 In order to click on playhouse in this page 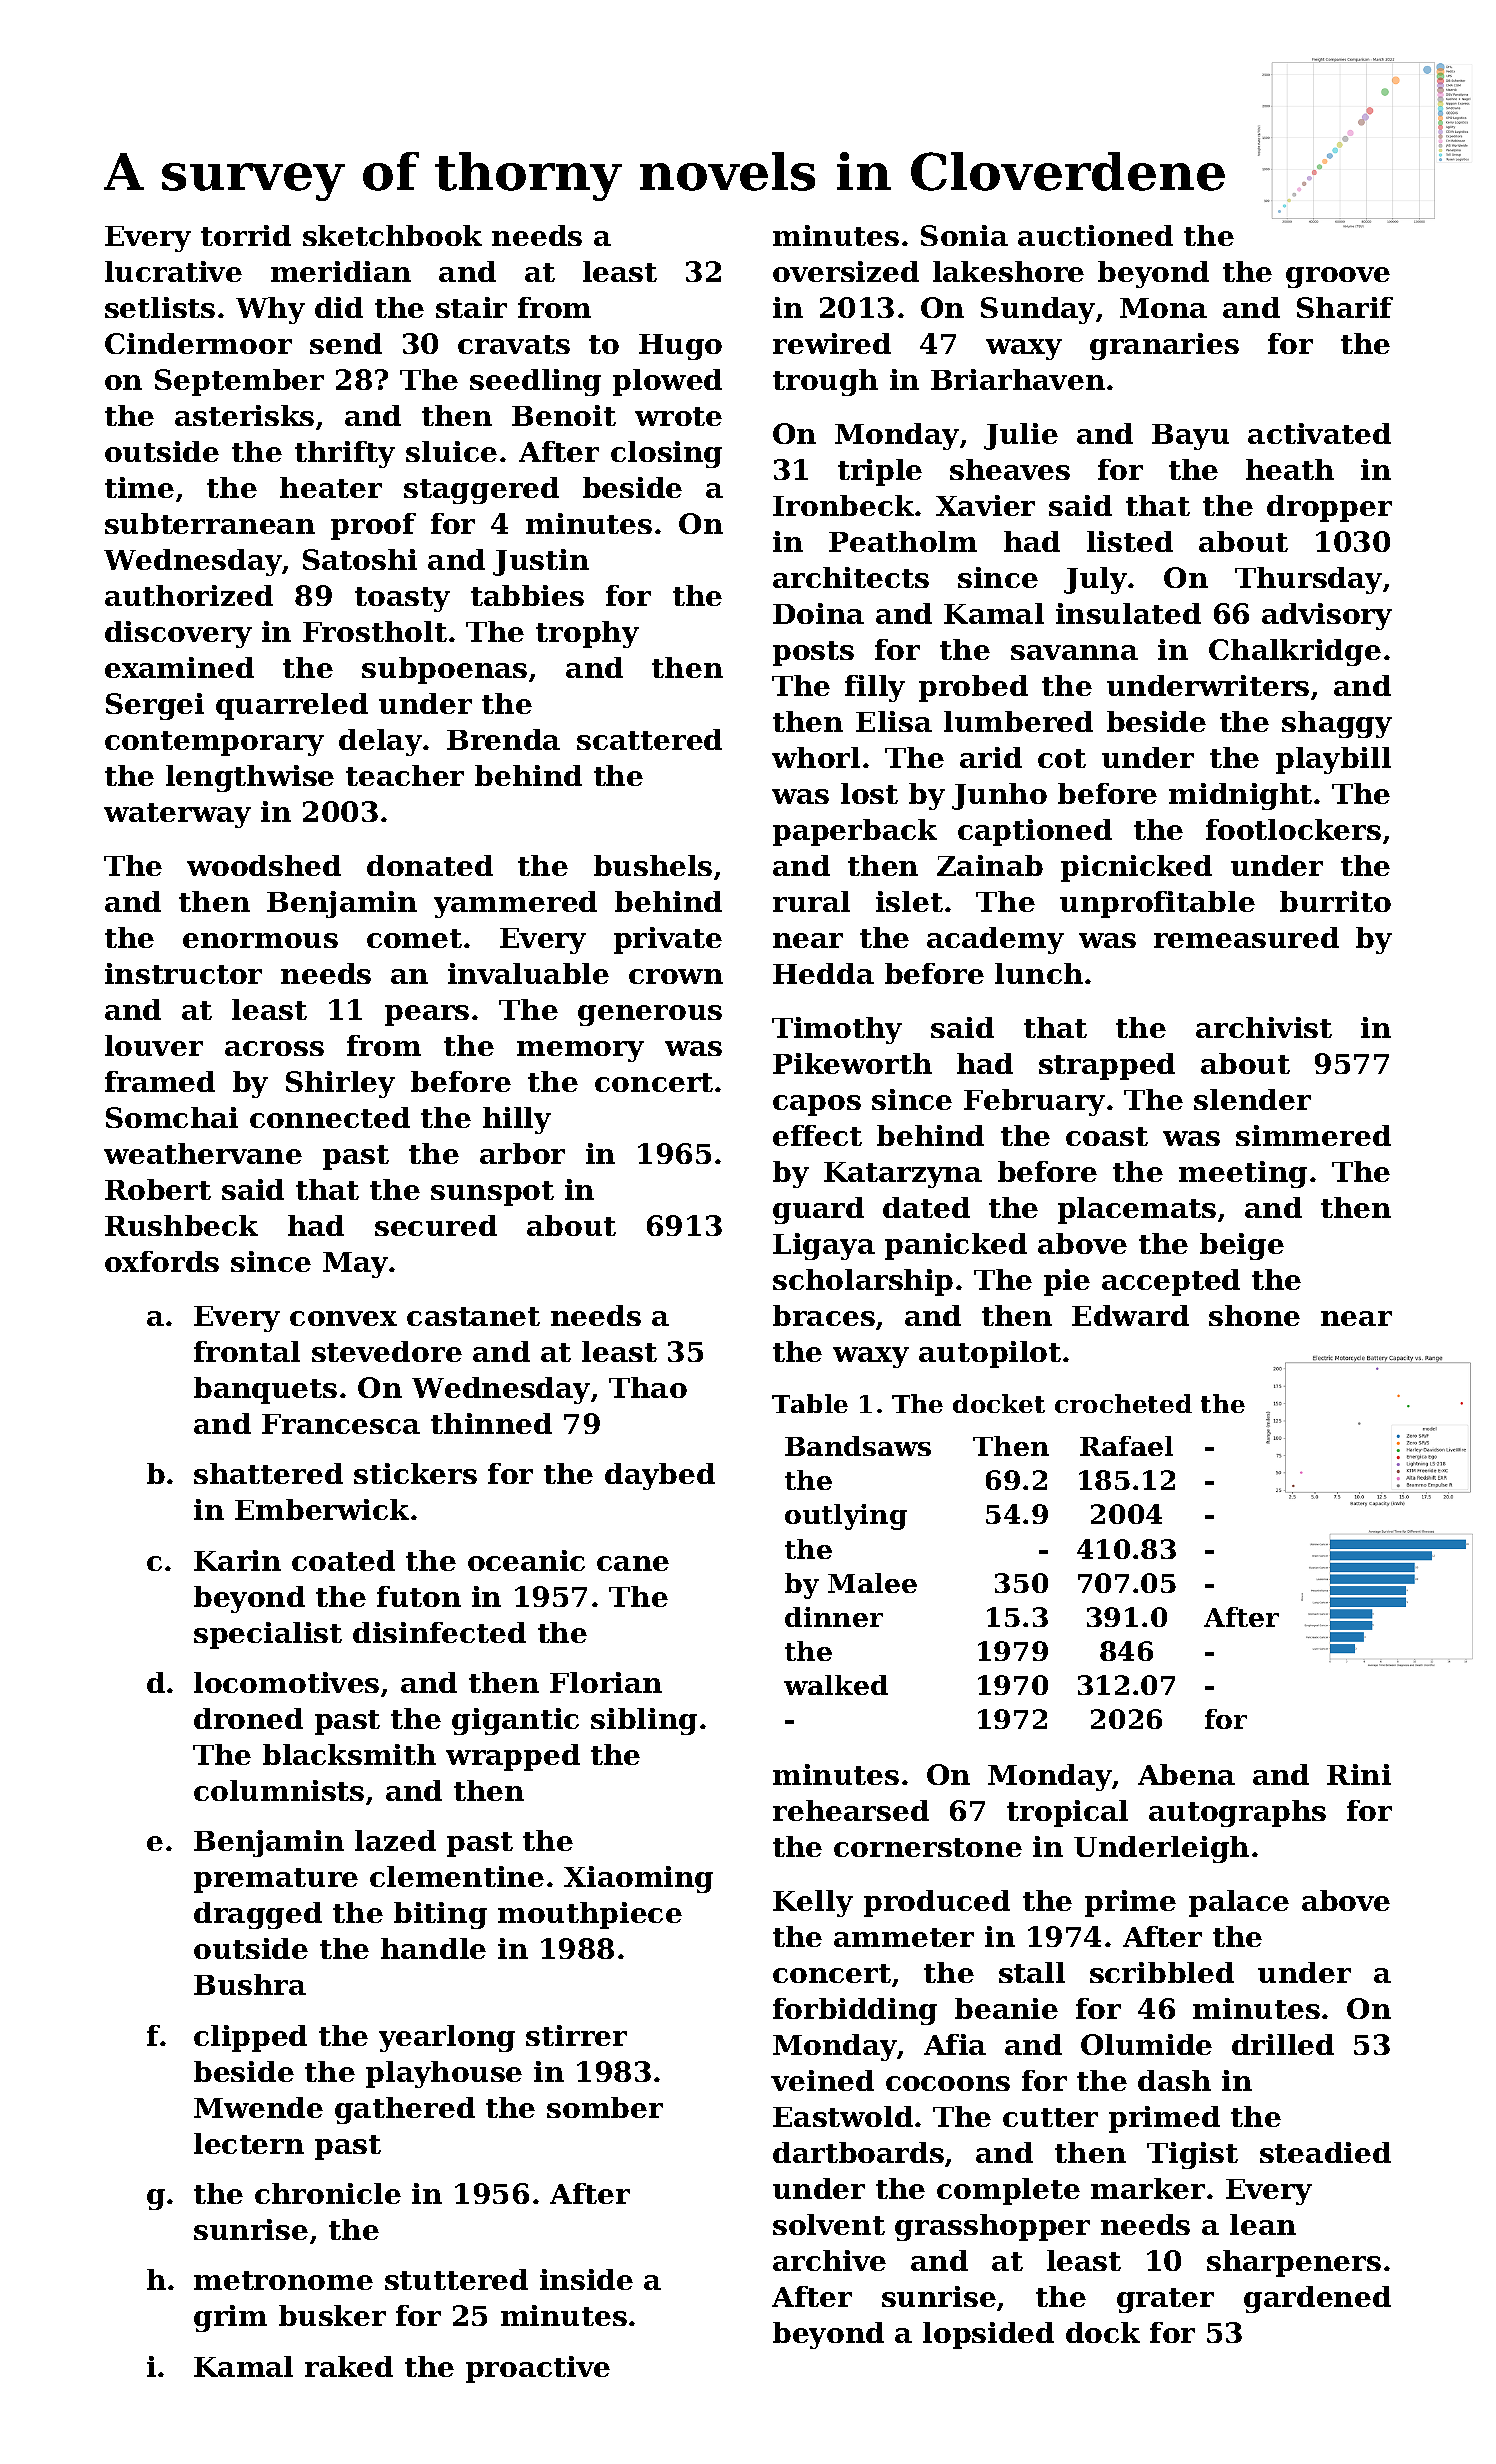, I will do `click(444, 2074)`.
